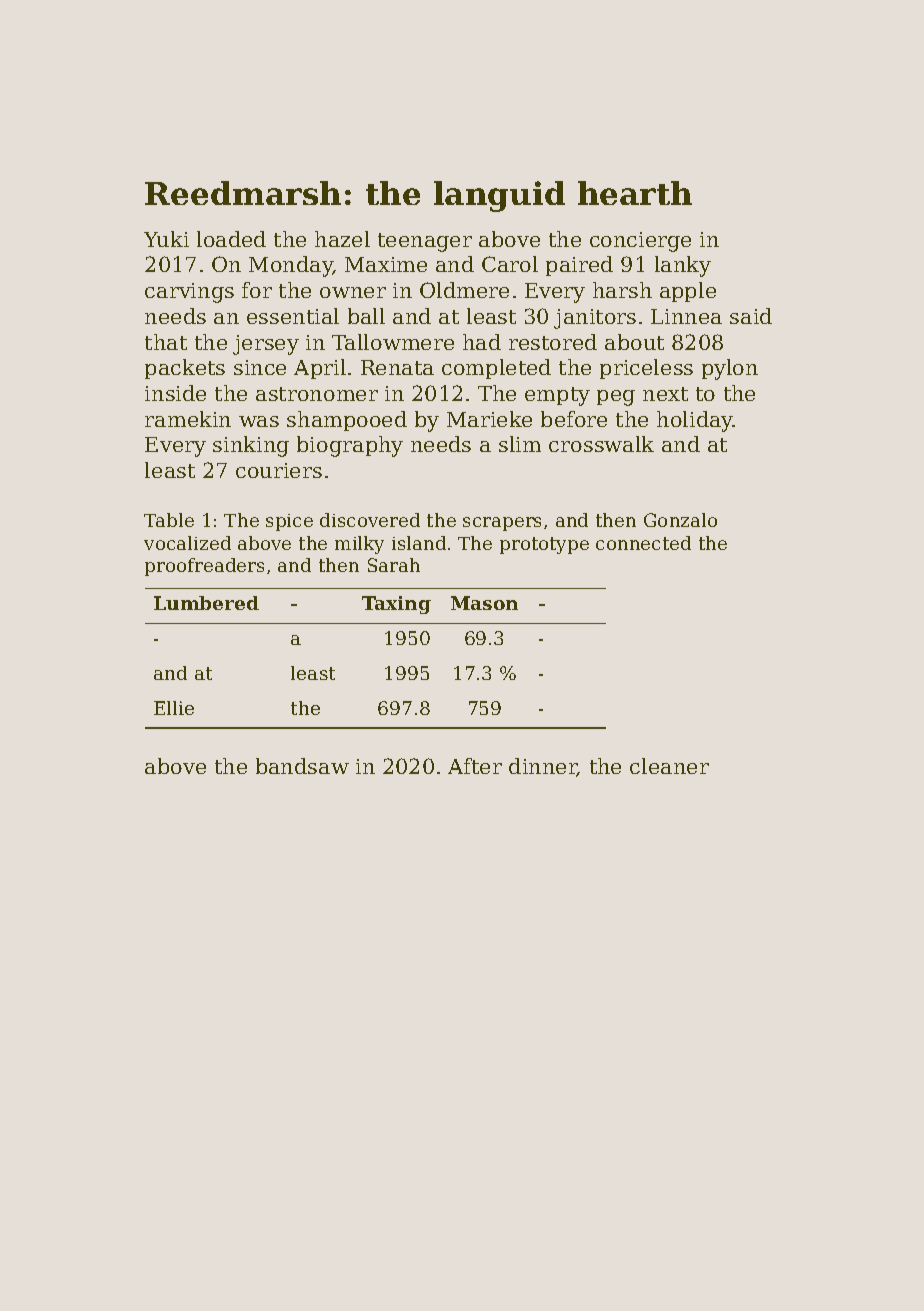 The width and height of the image is (924, 1311). Describe the element at coordinates (175, 393) in the image. I see `inside` at that location.
